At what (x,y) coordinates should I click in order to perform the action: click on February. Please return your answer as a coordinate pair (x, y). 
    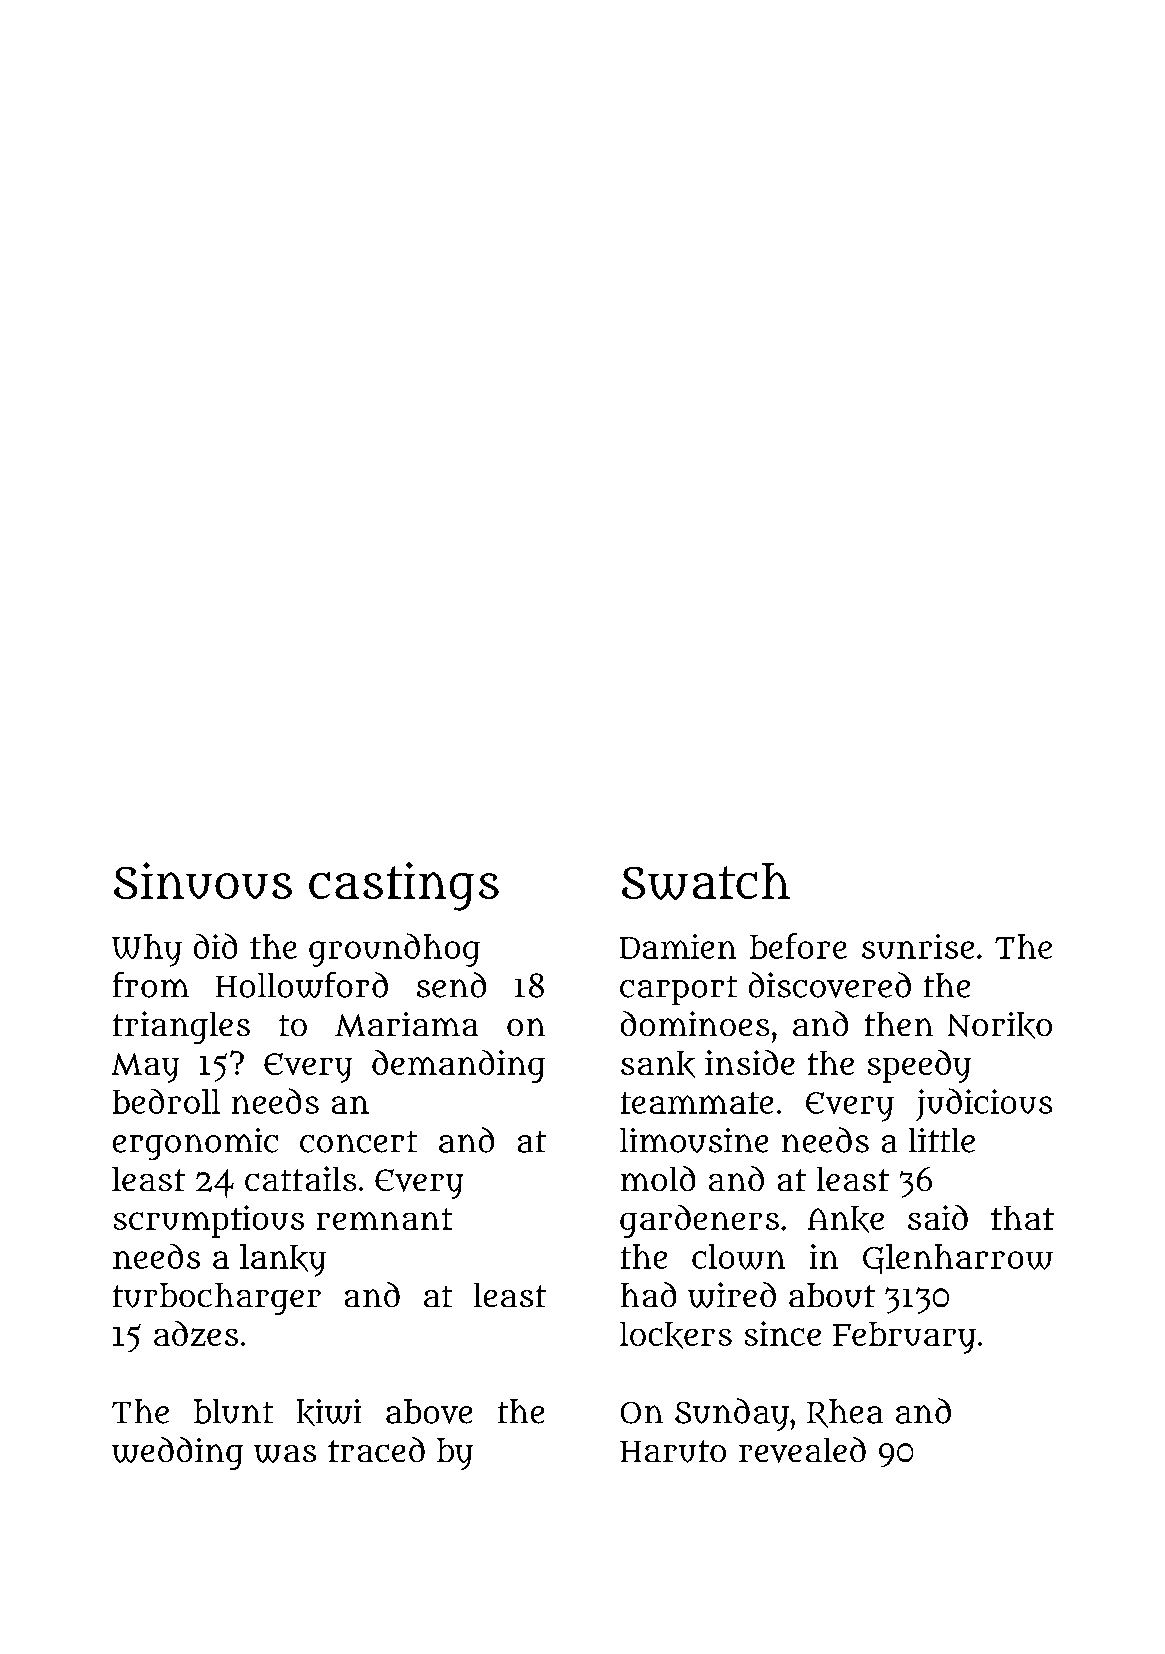
    Looking at the image, I should click on (904, 1338).
